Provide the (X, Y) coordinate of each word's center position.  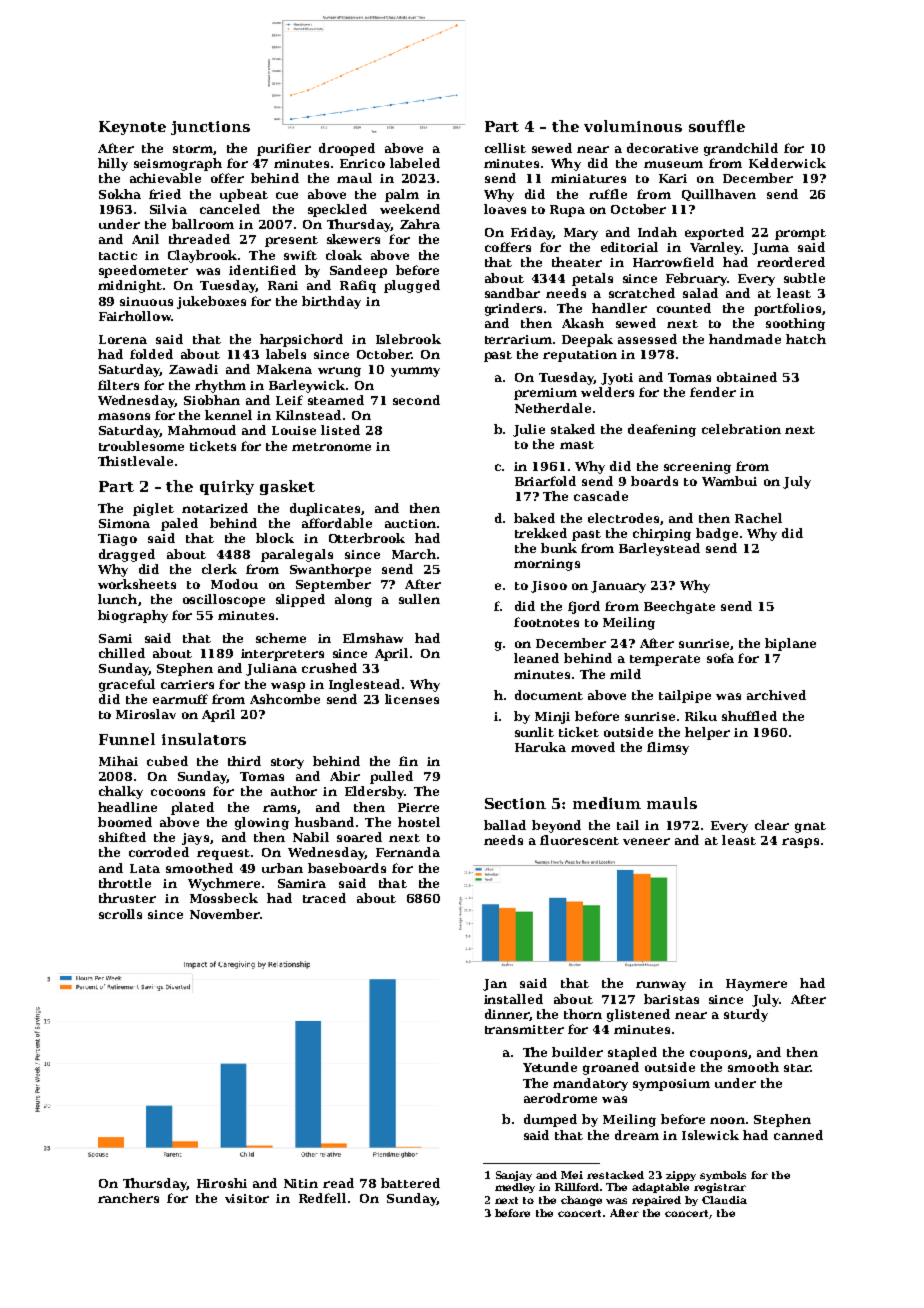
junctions (210, 128)
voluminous (633, 126)
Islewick (710, 1135)
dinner (507, 1014)
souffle (717, 126)
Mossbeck (224, 898)
